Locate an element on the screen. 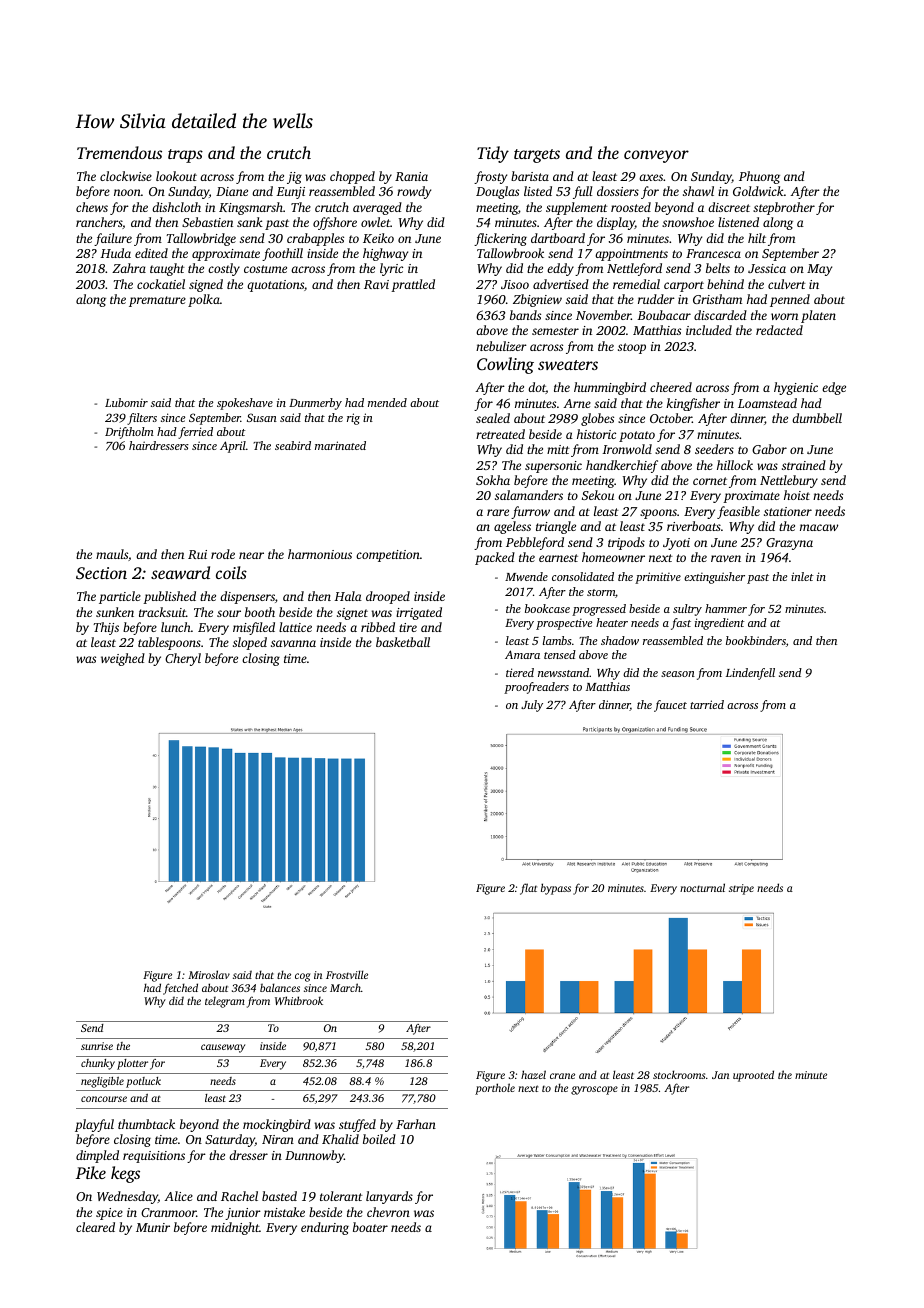 Image resolution: width=924 pixels, height=1308 pixels. near is located at coordinates (251, 555).
